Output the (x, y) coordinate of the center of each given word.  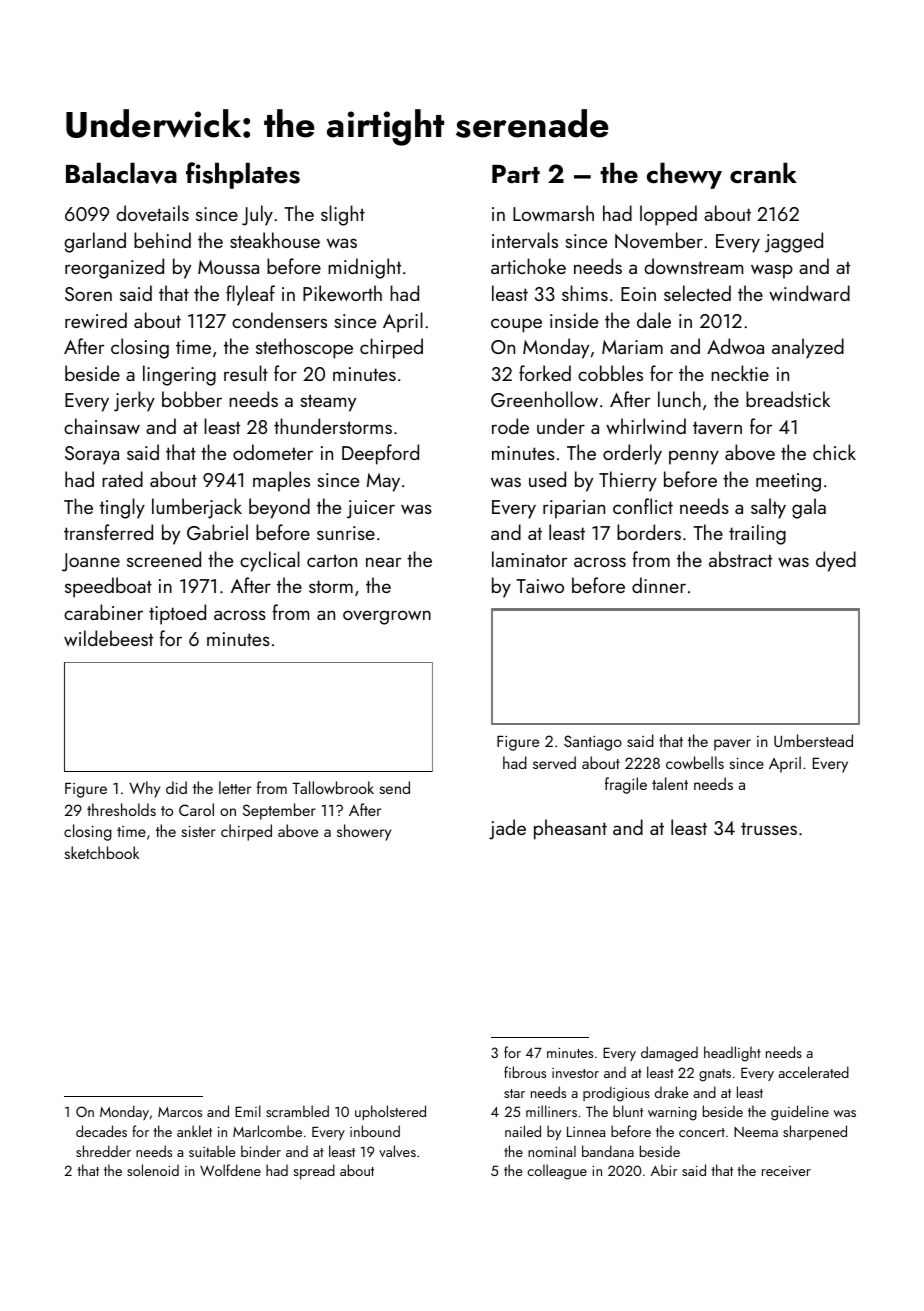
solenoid (153, 1170)
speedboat (108, 587)
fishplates (243, 175)
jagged (794, 242)
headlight (732, 1054)
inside (574, 320)
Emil (248, 1111)
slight (343, 215)
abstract (740, 559)
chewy (684, 175)
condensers (279, 320)
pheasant (570, 829)
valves (397, 1151)
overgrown (387, 617)
